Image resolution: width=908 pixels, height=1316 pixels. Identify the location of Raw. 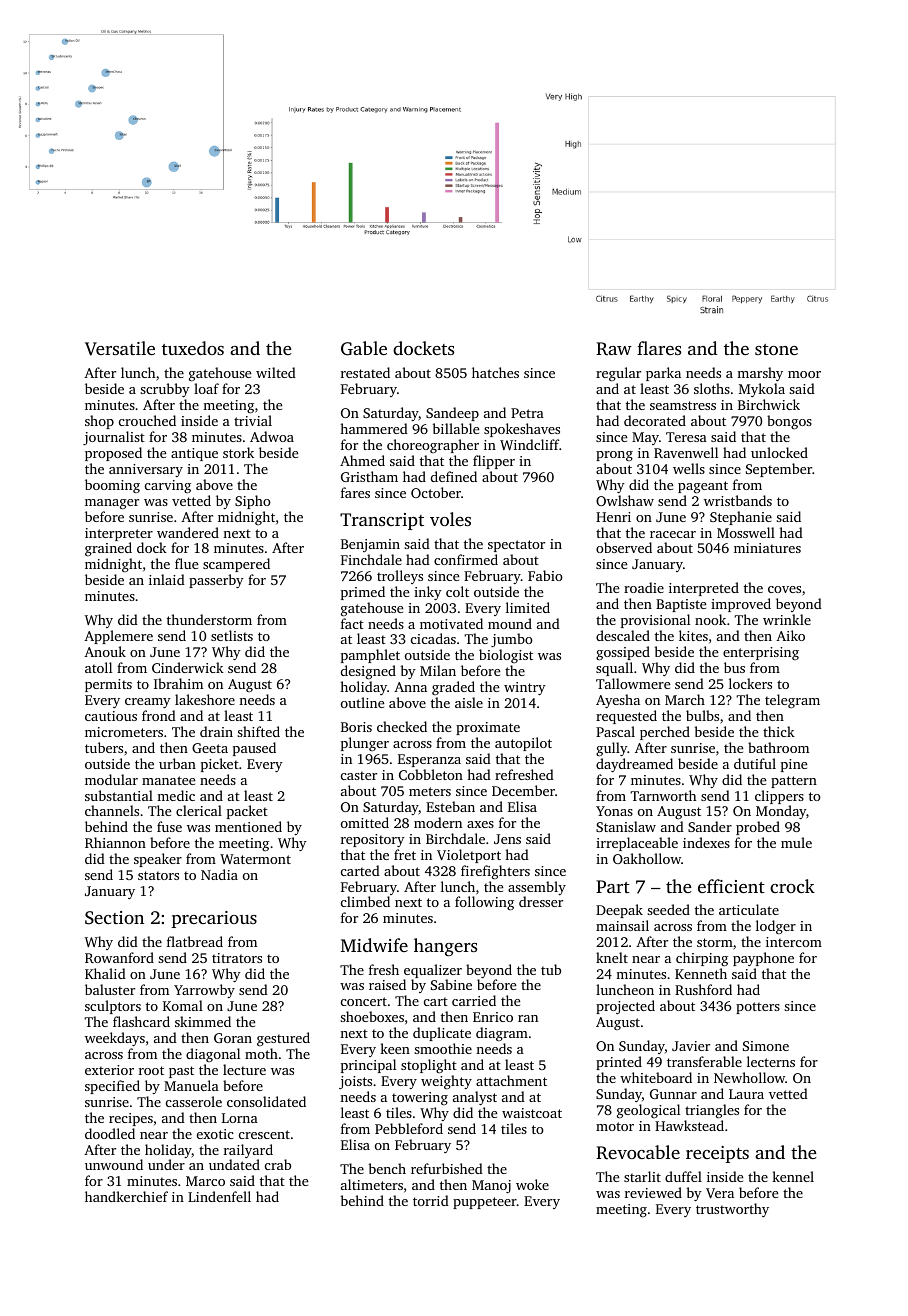
(614, 349).
